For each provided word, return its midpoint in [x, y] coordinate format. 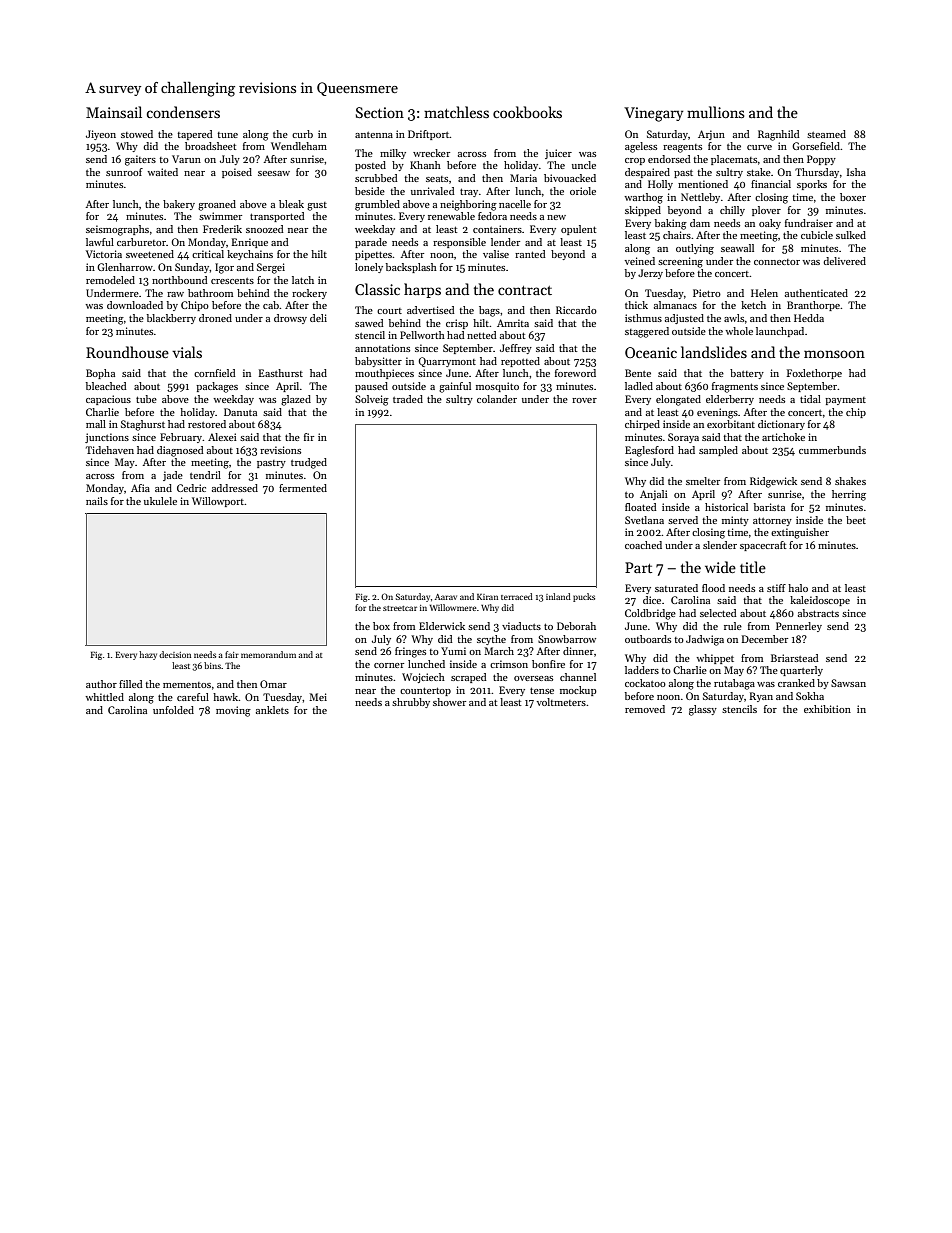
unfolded [173, 710]
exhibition [827, 709]
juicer [558, 154]
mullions [716, 112]
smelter [703, 481]
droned [215, 318]
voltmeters [561, 702]
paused [371, 387]
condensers [183, 112]
